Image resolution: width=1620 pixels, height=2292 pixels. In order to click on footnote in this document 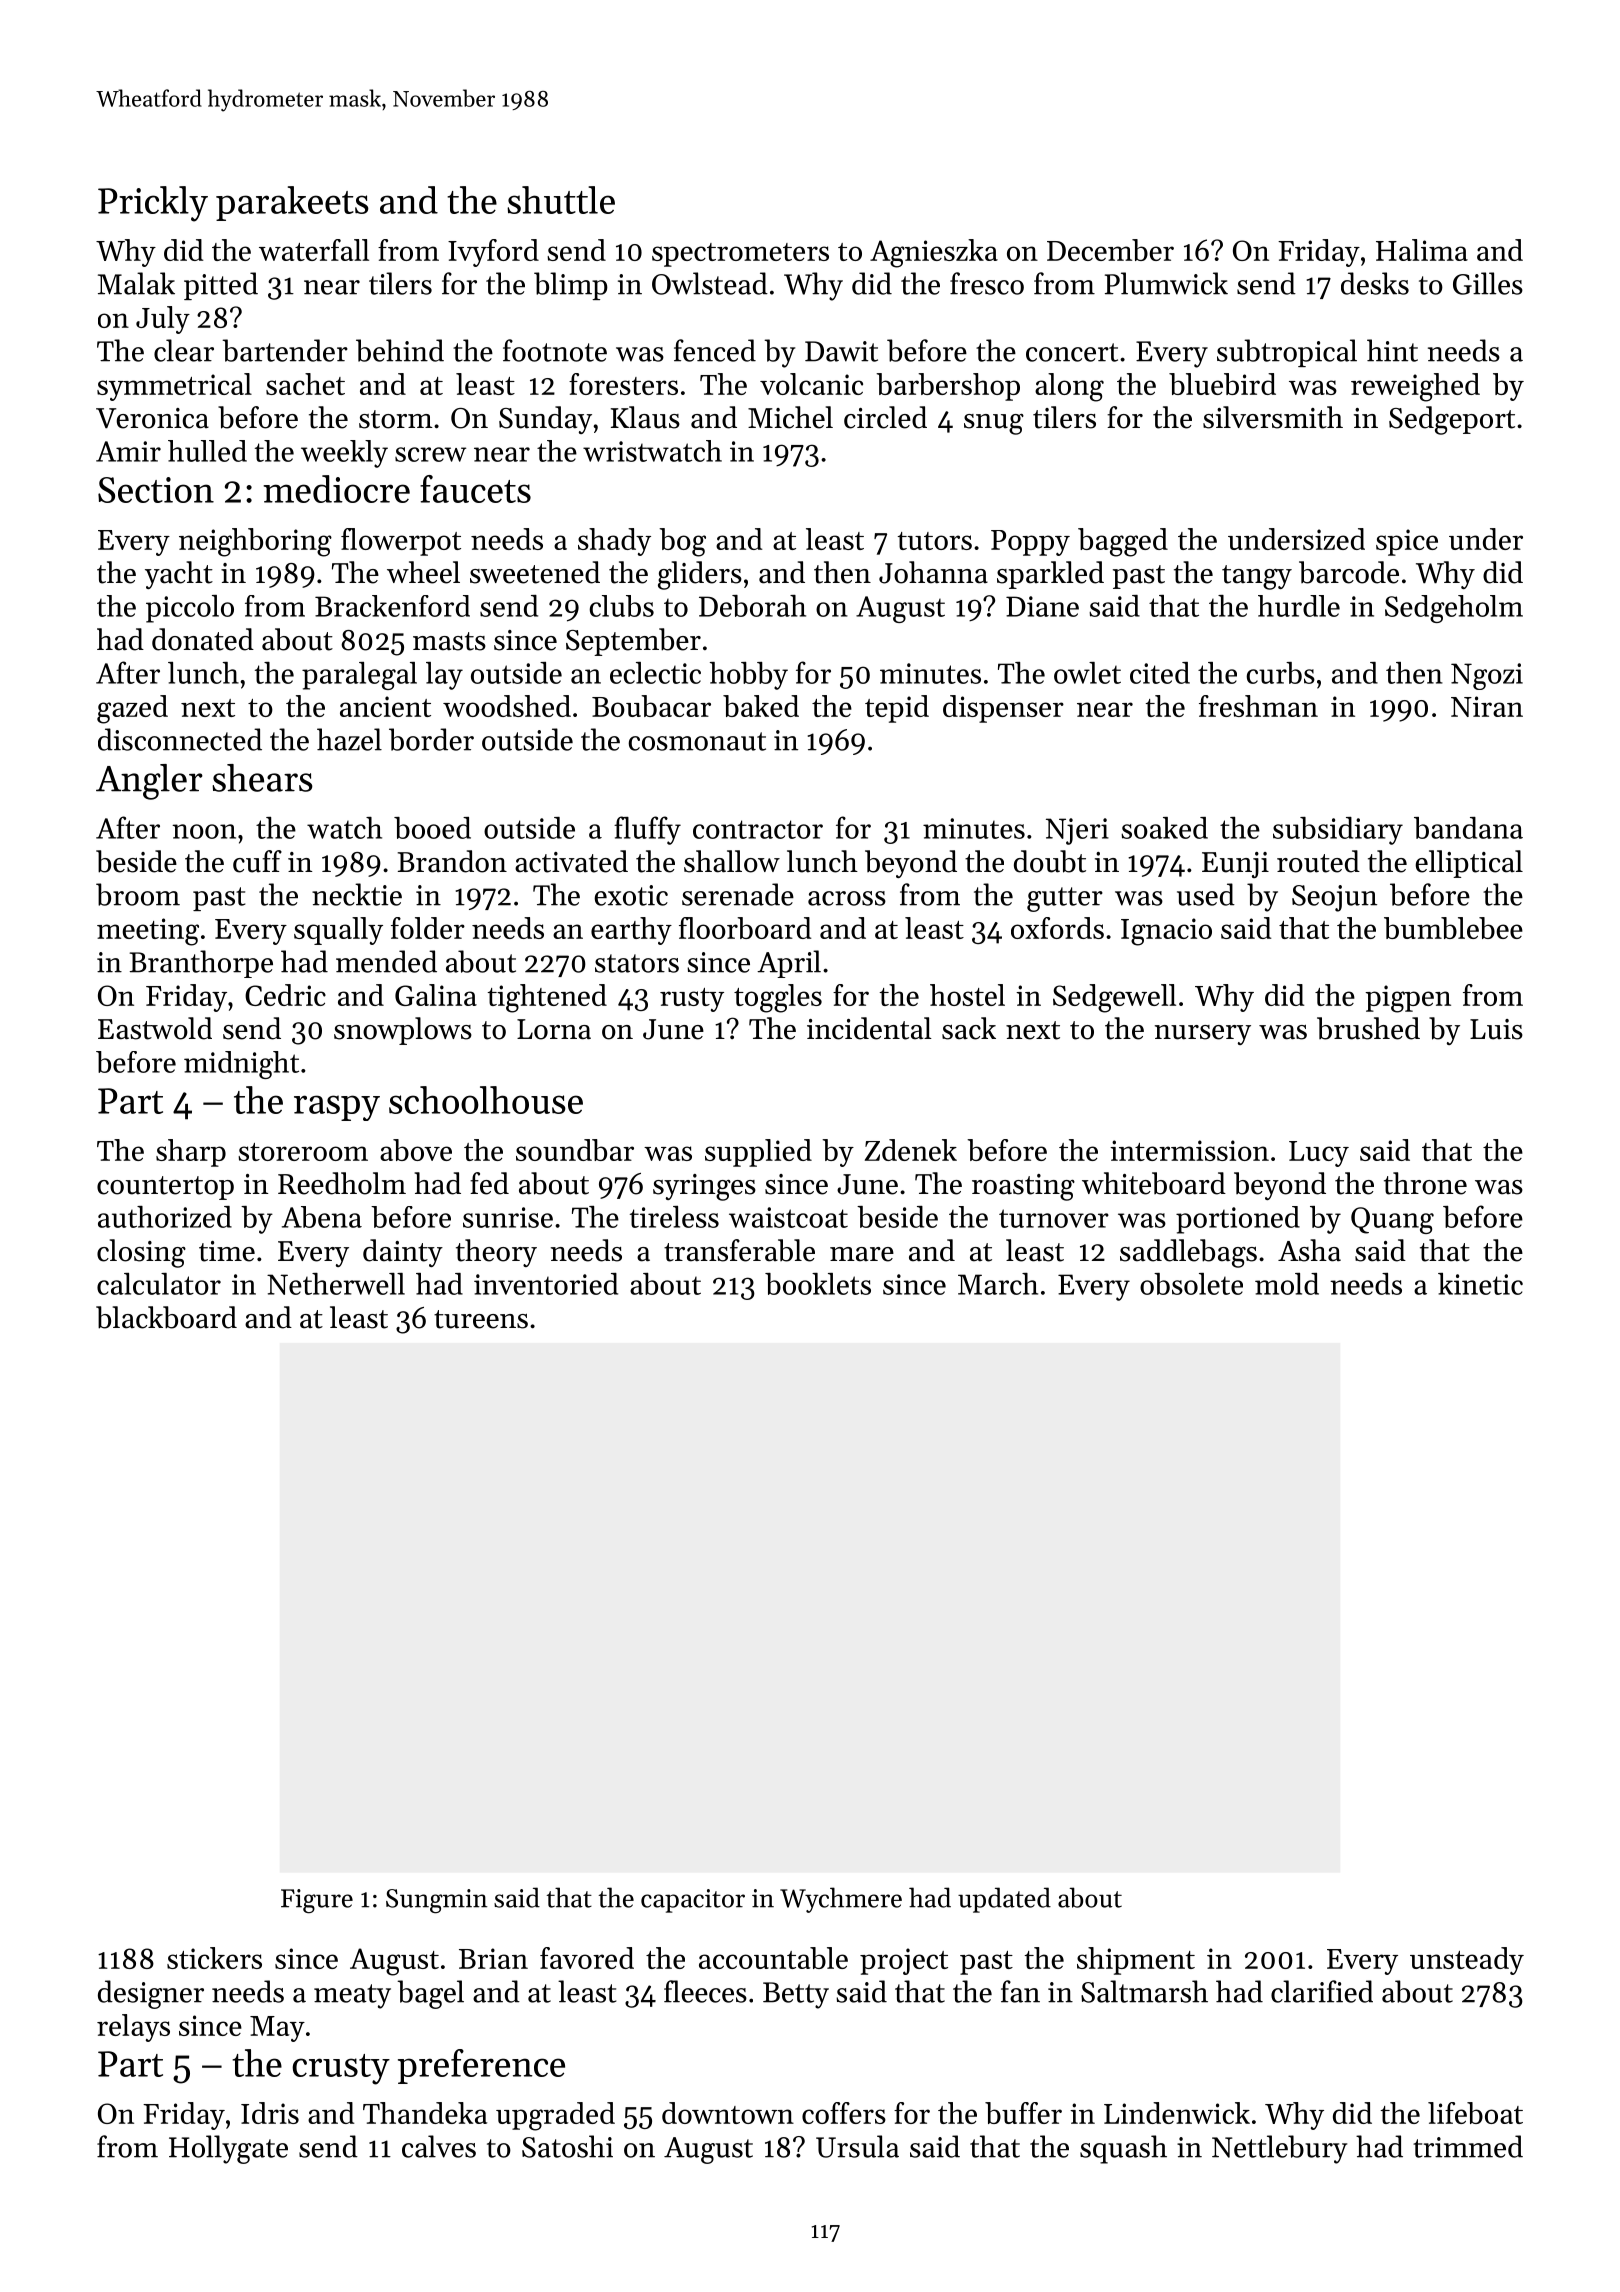, I will do `click(555, 350)`.
